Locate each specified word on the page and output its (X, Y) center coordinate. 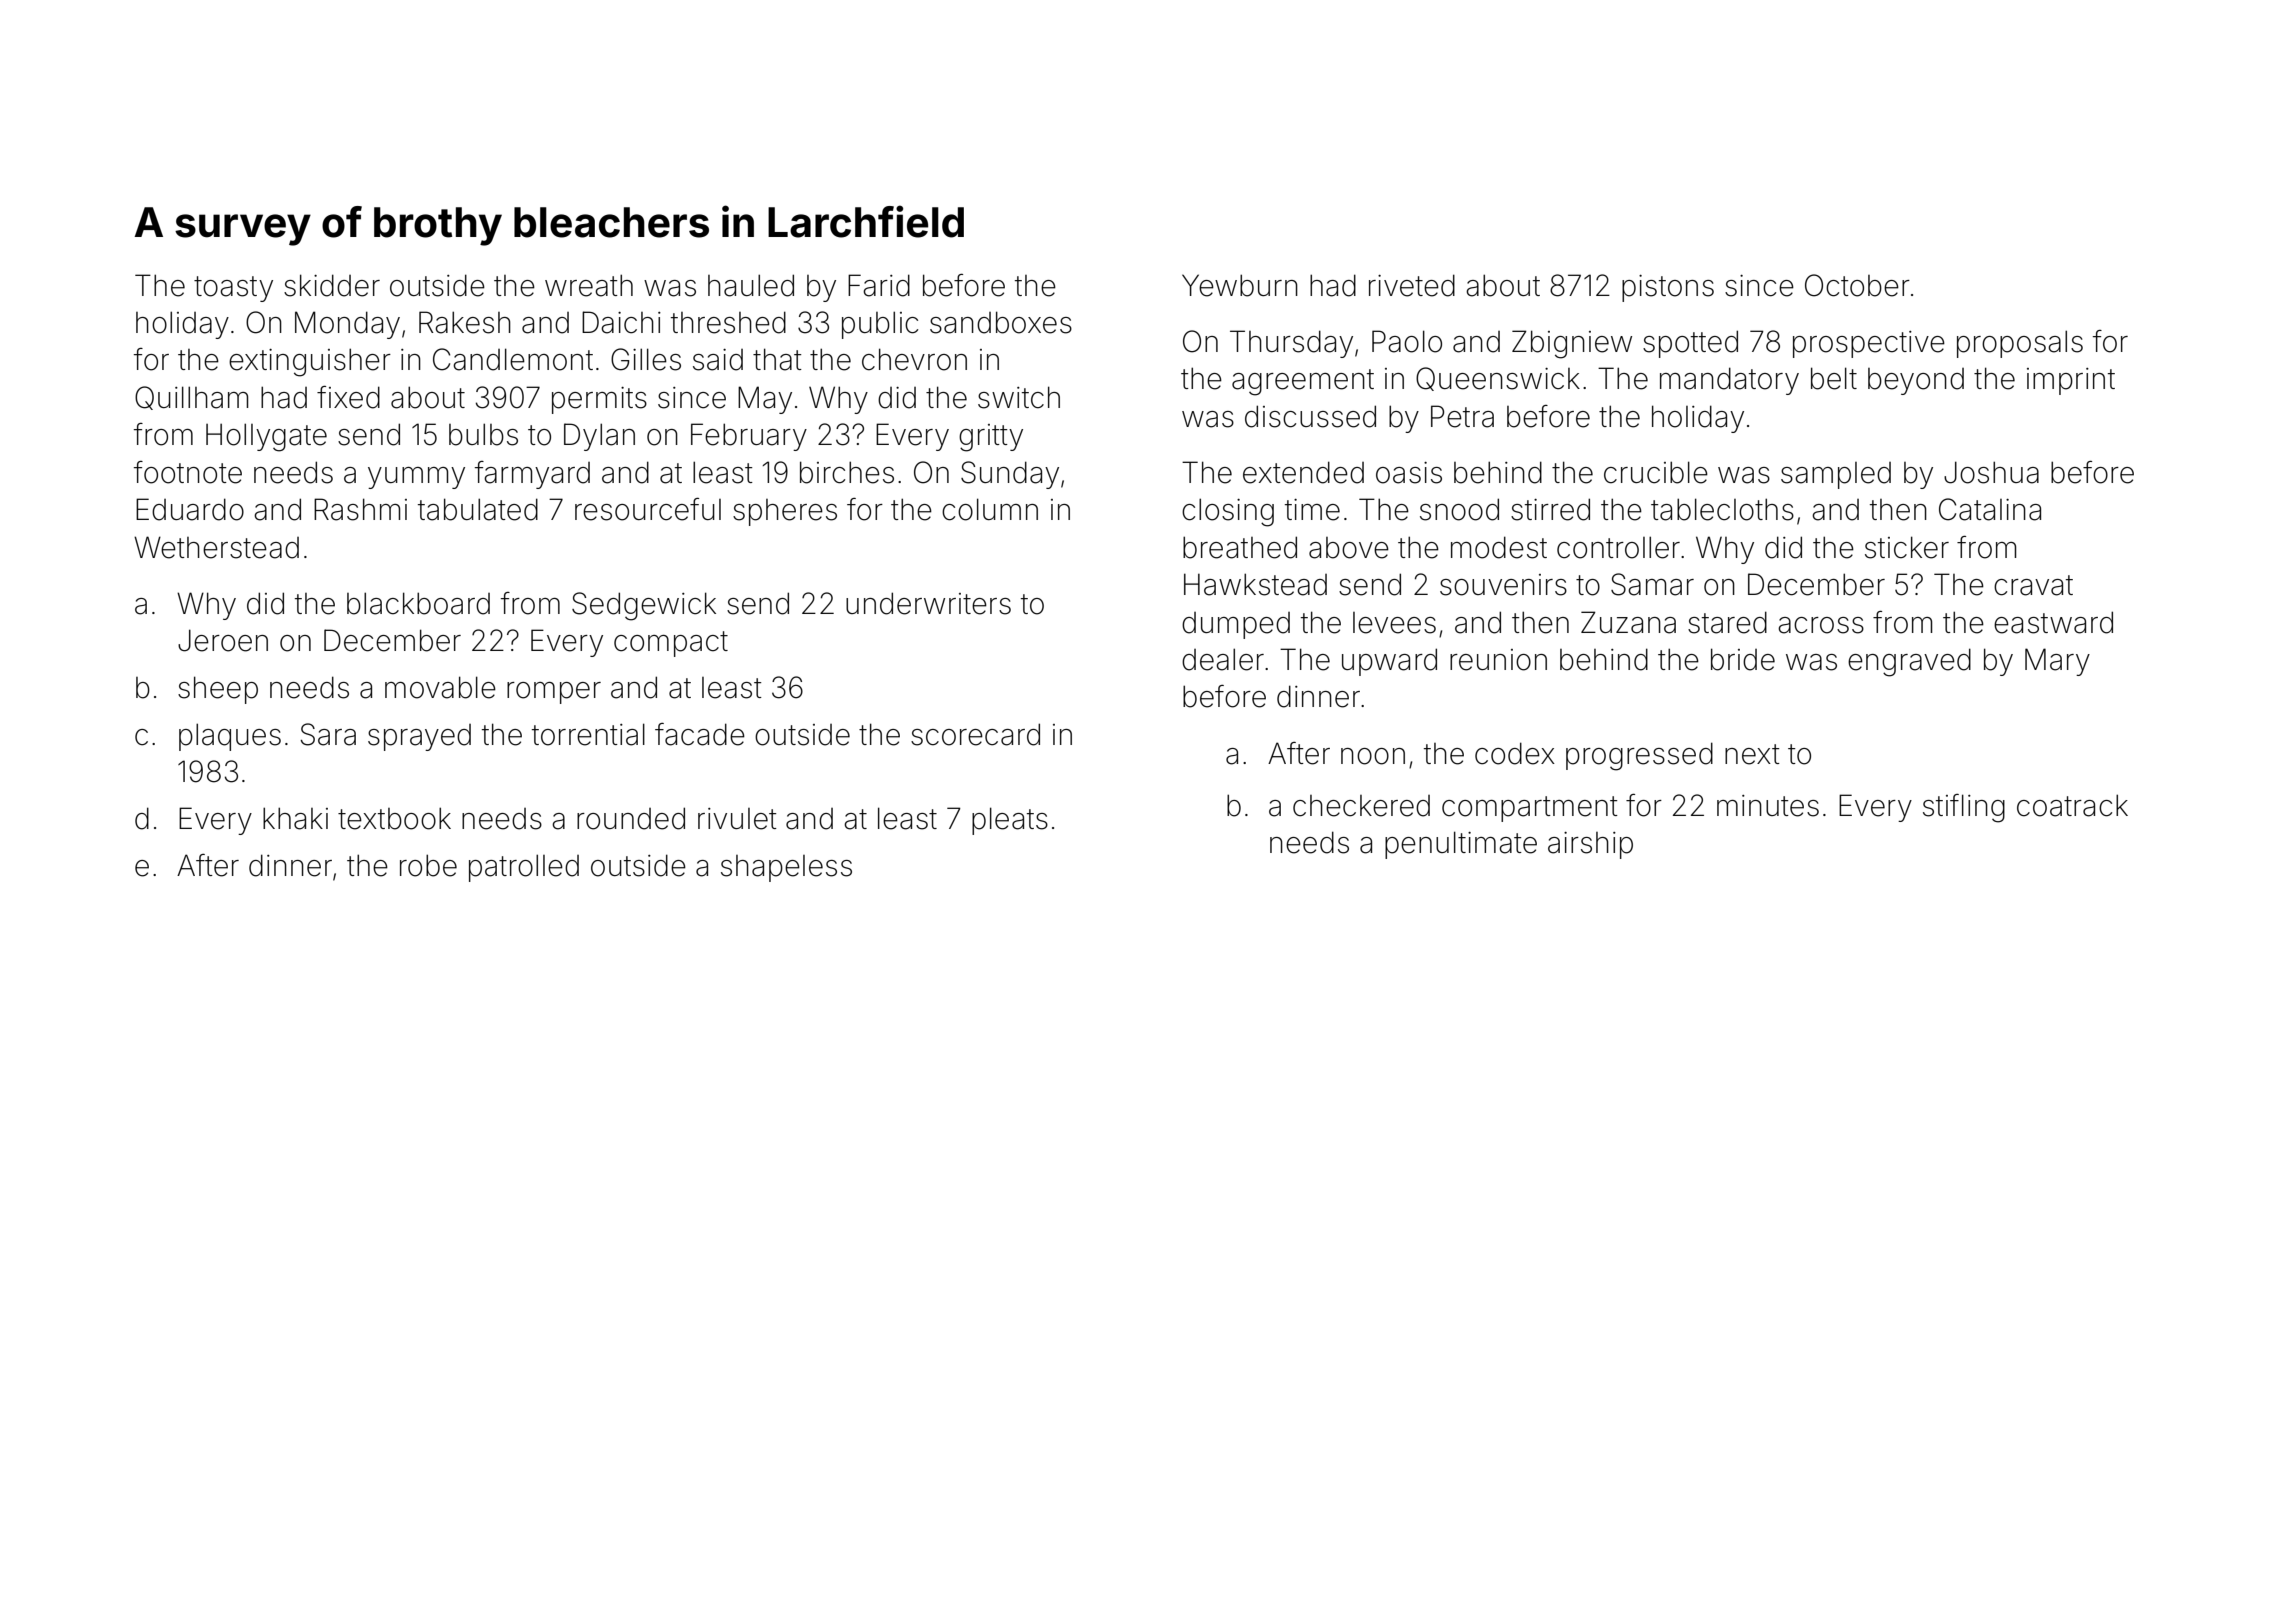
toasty (233, 289)
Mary (2057, 662)
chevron (914, 359)
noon (1373, 756)
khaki (295, 818)
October (1857, 285)
